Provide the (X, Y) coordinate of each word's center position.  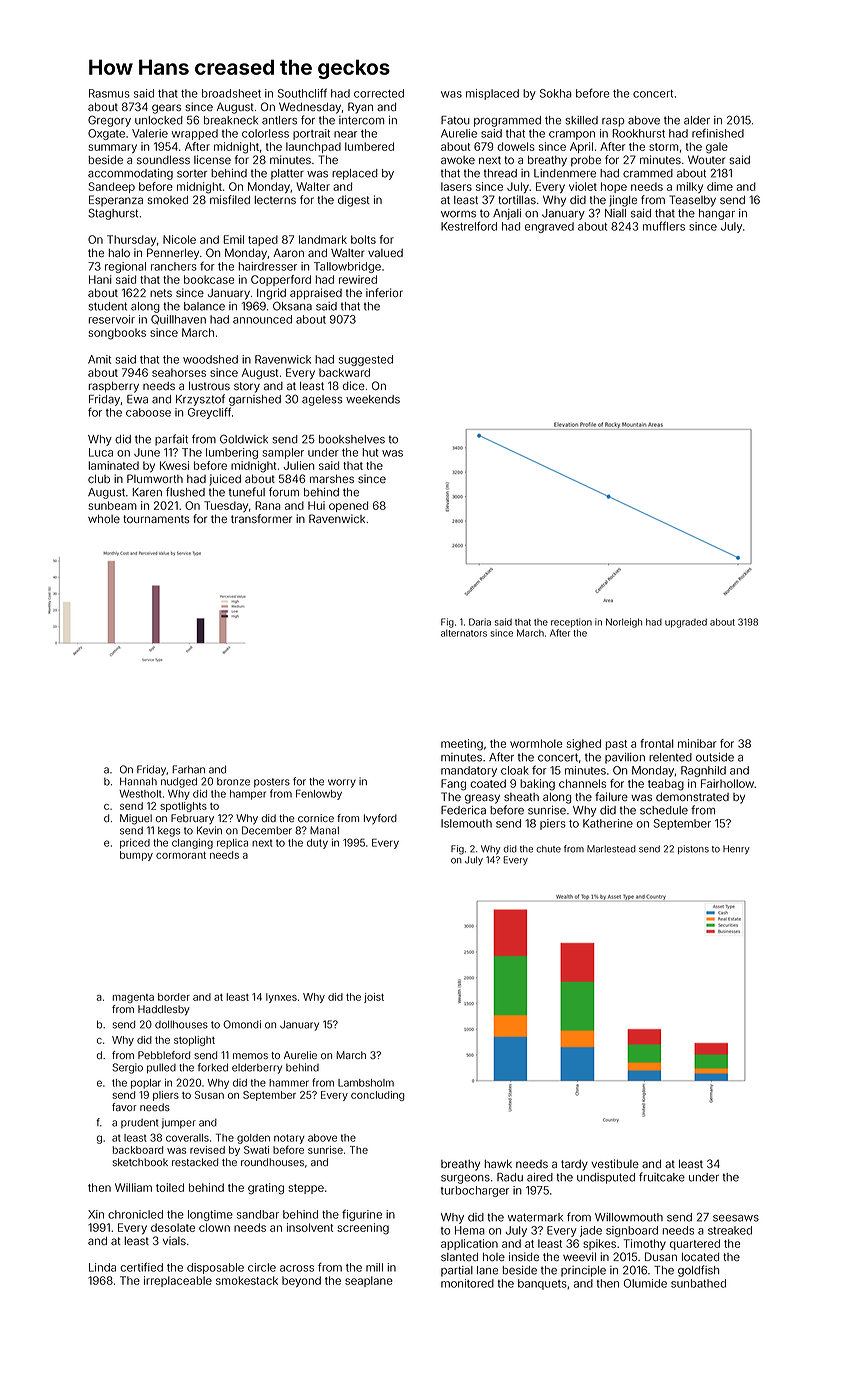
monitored (467, 1283)
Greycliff (209, 413)
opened (348, 506)
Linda (102, 1267)
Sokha (556, 93)
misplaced (492, 94)
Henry (736, 850)
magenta (133, 998)
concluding (377, 1096)
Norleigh (624, 623)
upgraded (686, 623)
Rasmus (109, 93)
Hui (316, 505)
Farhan (188, 769)
